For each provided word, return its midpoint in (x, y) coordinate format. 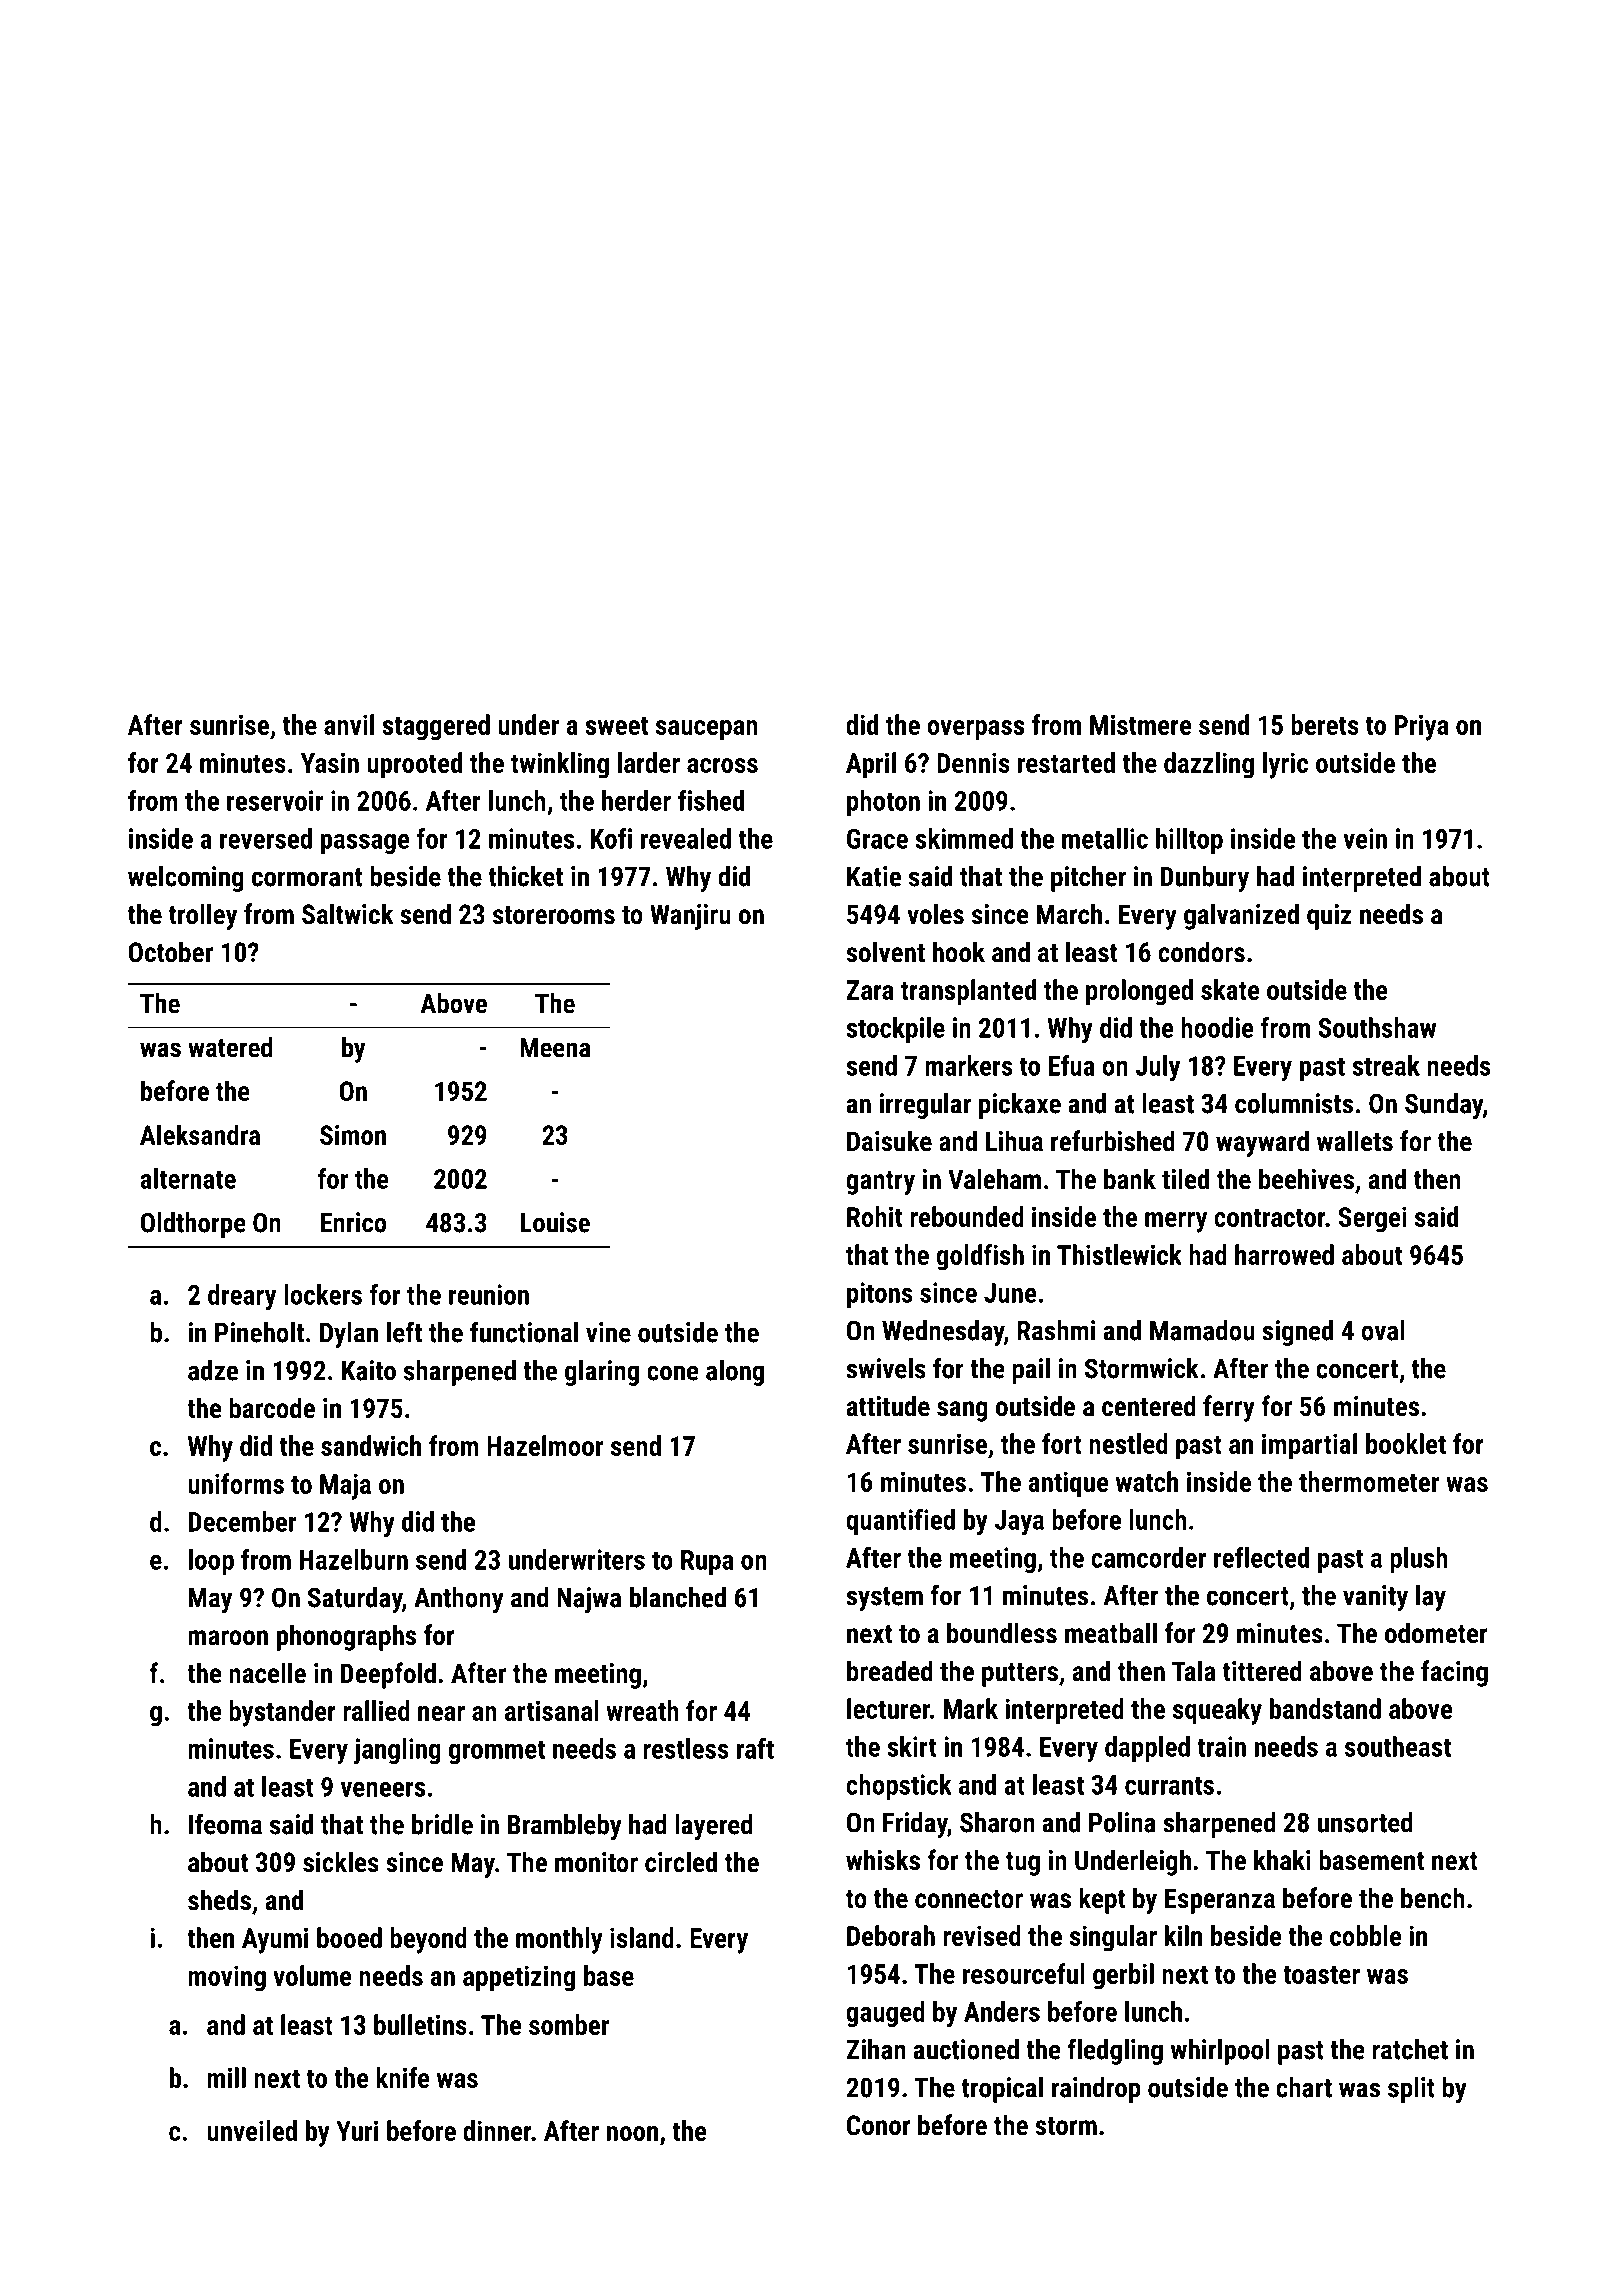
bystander (282, 1713)
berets (1325, 724)
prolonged (1139, 992)
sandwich (371, 1445)
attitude (888, 1406)
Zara (870, 990)
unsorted (1365, 1822)
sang (962, 1411)
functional (524, 1332)
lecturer (888, 1708)
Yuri (357, 2130)
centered (1149, 1406)
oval (1383, 1330)
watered (230, 1047)
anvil (349, 724)
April (871, 765)
